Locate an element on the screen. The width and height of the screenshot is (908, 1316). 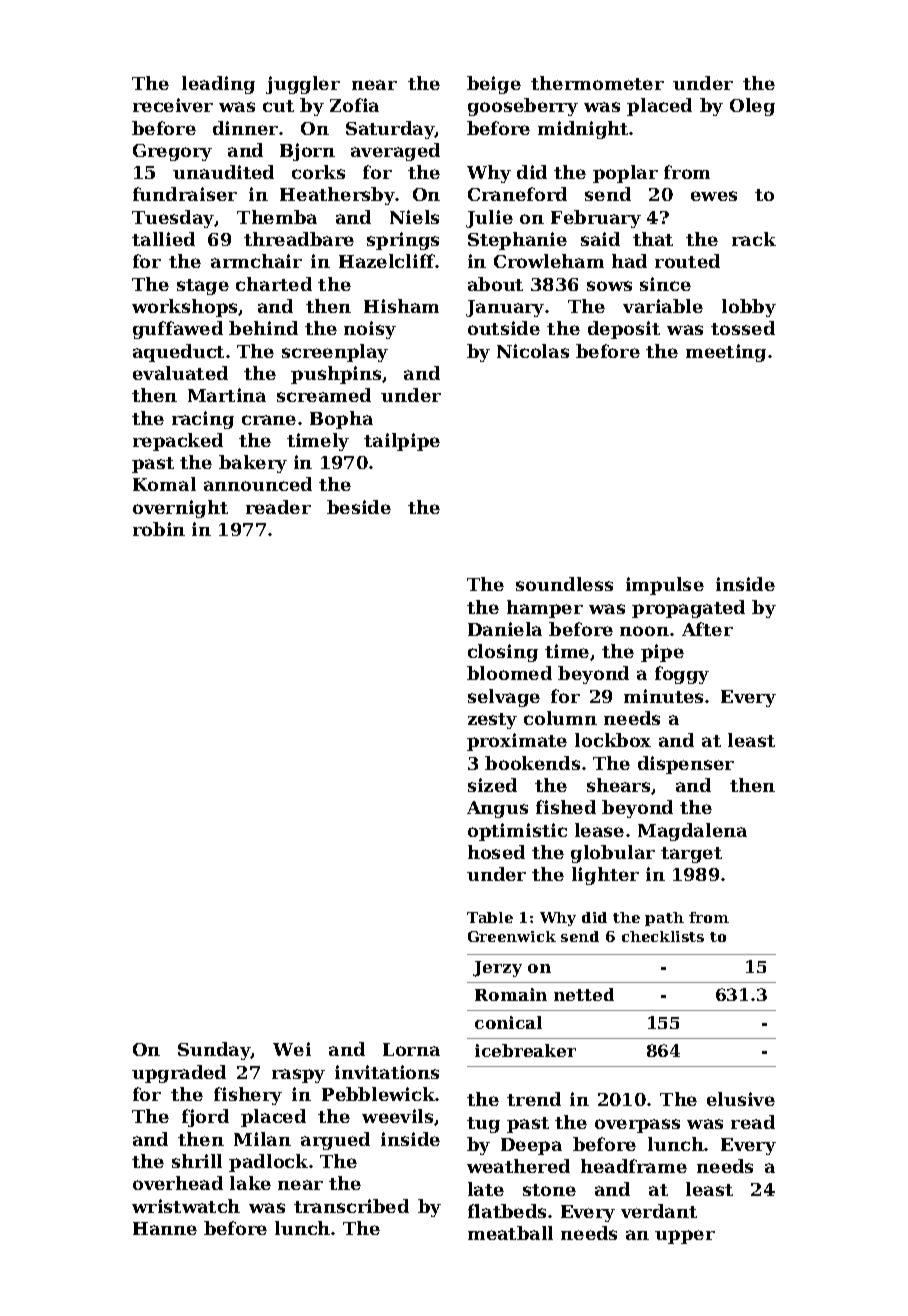
verdant is located at coordinates (659, 1211).
